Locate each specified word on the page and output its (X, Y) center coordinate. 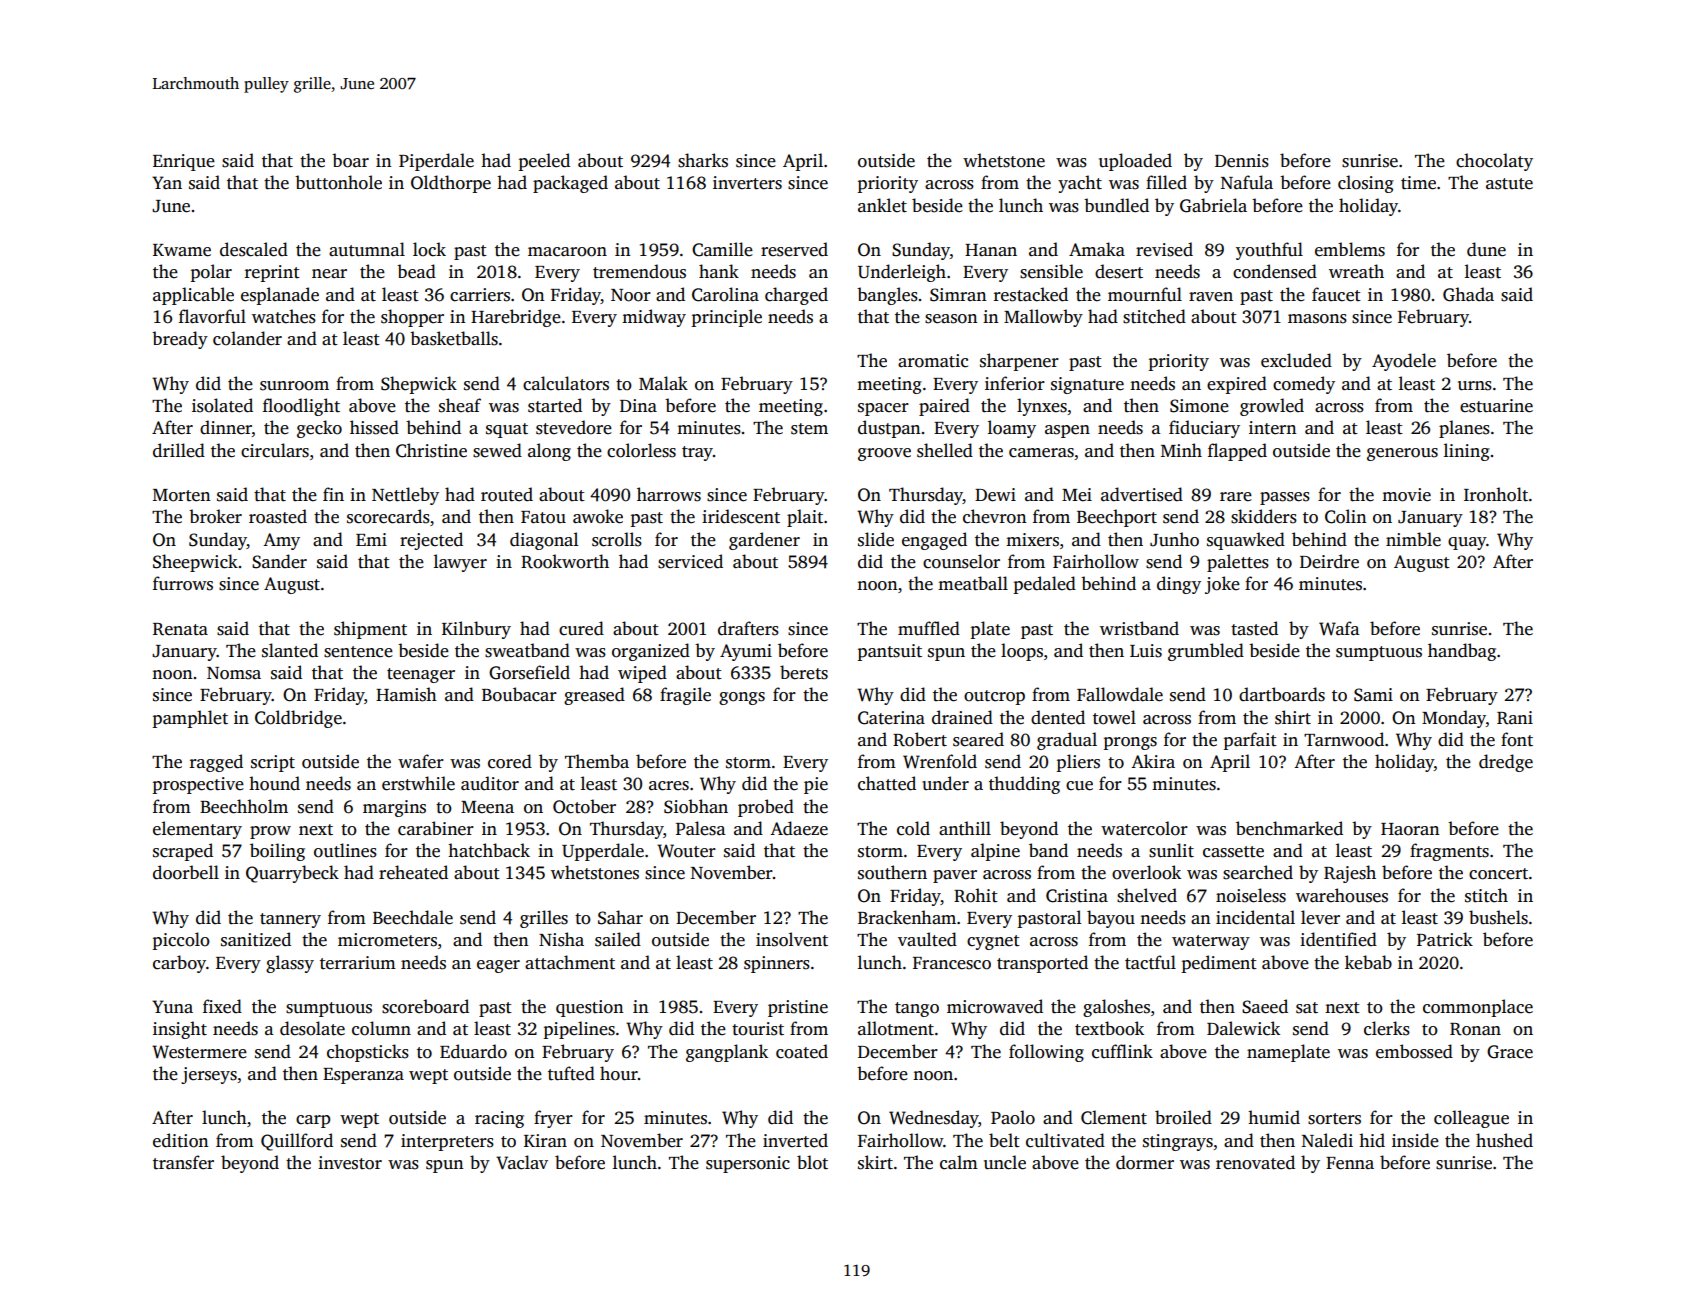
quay (1467, 543)
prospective (198, 785)
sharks (703, 160)
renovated (1255, 1162)
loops (1022, 652)
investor (350, 1163)
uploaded (1135, 162)
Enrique (184, 162)
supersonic (748, 1164)
